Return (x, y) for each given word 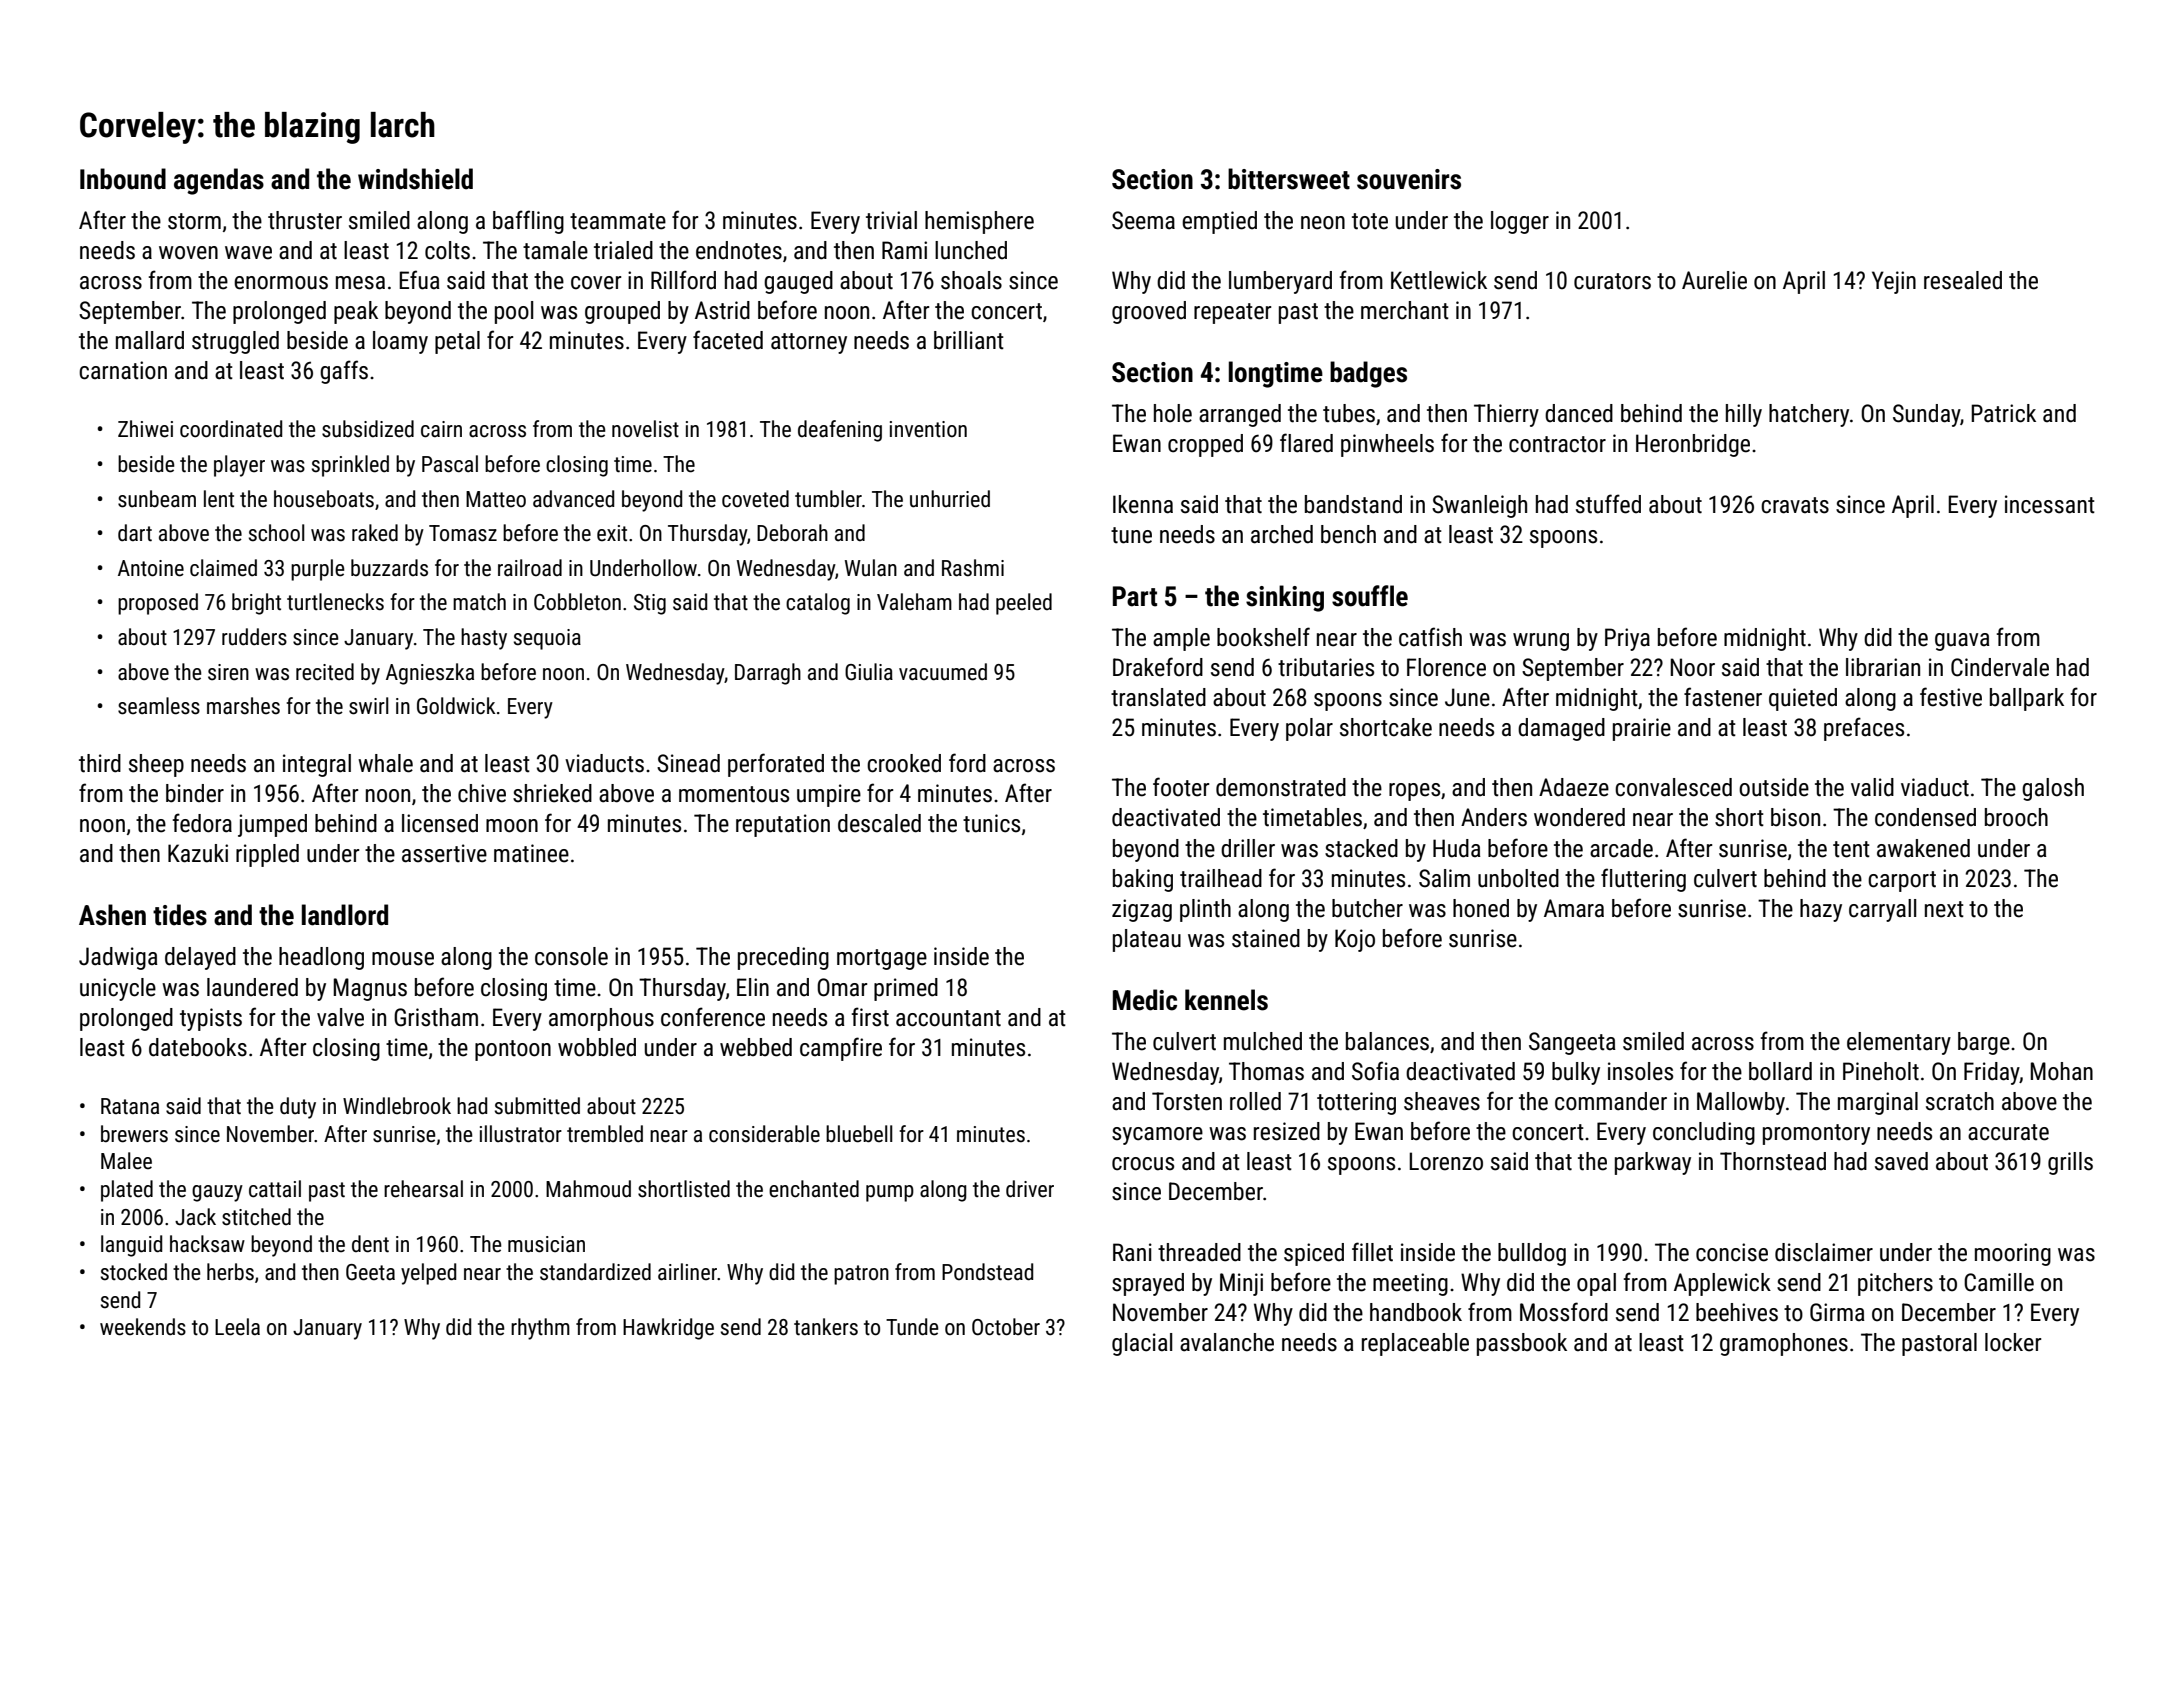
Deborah (792, 533)
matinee (531, 853)
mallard (150, 340)
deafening (840, 431)
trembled (605, 1134)
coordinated (231, 429)
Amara (1574, 908)
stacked (1361, 848)
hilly (1744, 415)
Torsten (1187, 1101)
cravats (1795, 505)
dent (370, 1244)
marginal (1878, 1103)
